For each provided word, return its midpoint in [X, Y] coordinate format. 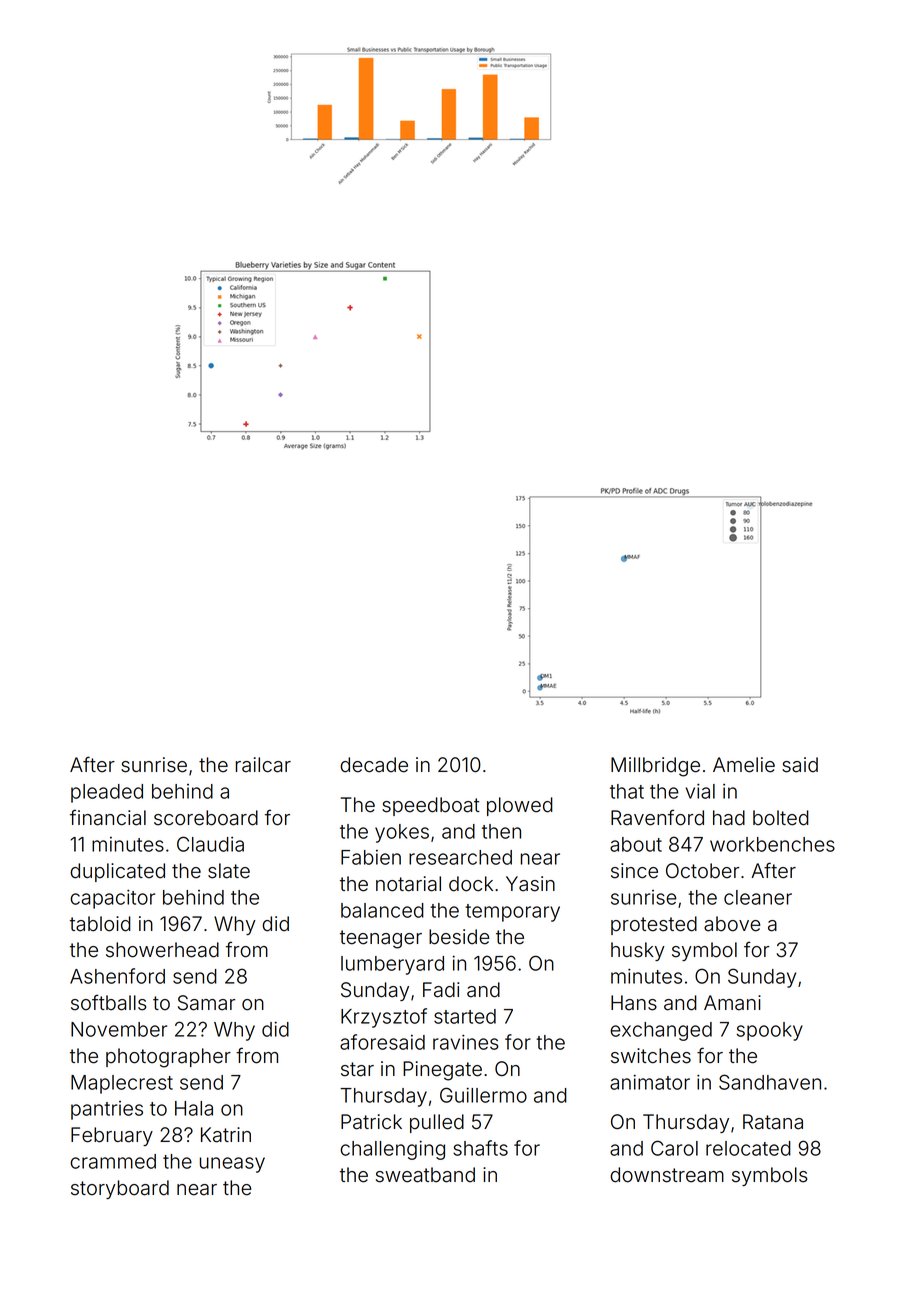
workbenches [772, 844]
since [634, 871]
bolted [781, 818]
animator [650, 1082]
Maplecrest [122, 1084]
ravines [466, 1042]
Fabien [371, 857]
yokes [402, 833]
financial [108, 817]
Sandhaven [770, 1082]
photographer [168, 1058]
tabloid [100, 924]
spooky [770, 1031]
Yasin [530, 884]
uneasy [232, 1165]
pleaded [107, 793]
